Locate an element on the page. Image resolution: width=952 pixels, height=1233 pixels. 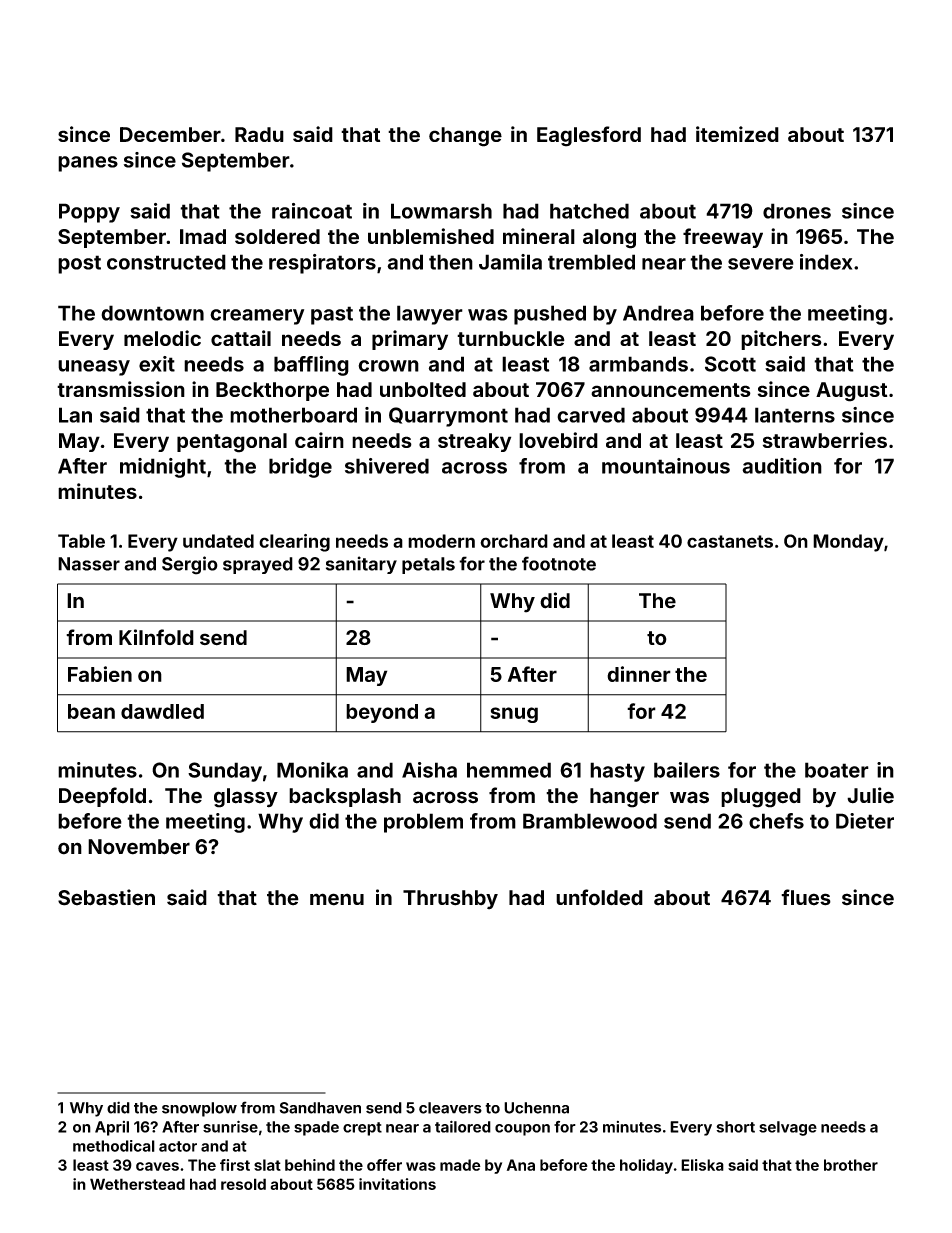
carved is located at coordinates (591, 415).
